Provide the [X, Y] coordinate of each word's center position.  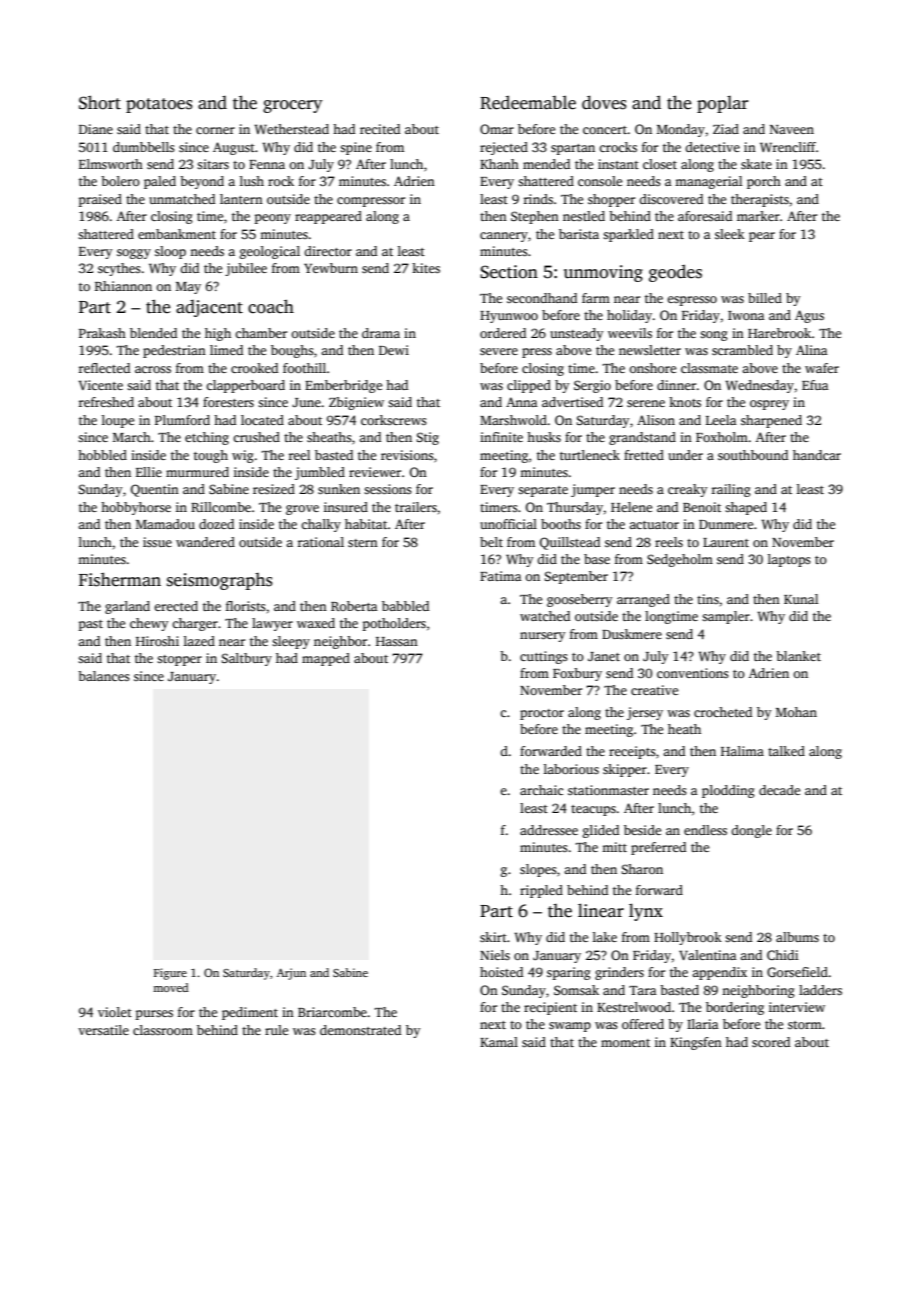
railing [731, 490]
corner [215, 130]
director [328, 251]
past [91, 625]
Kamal [499, 1042]
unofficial [508, 524]
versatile [103, 1030]
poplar [723, 104]
